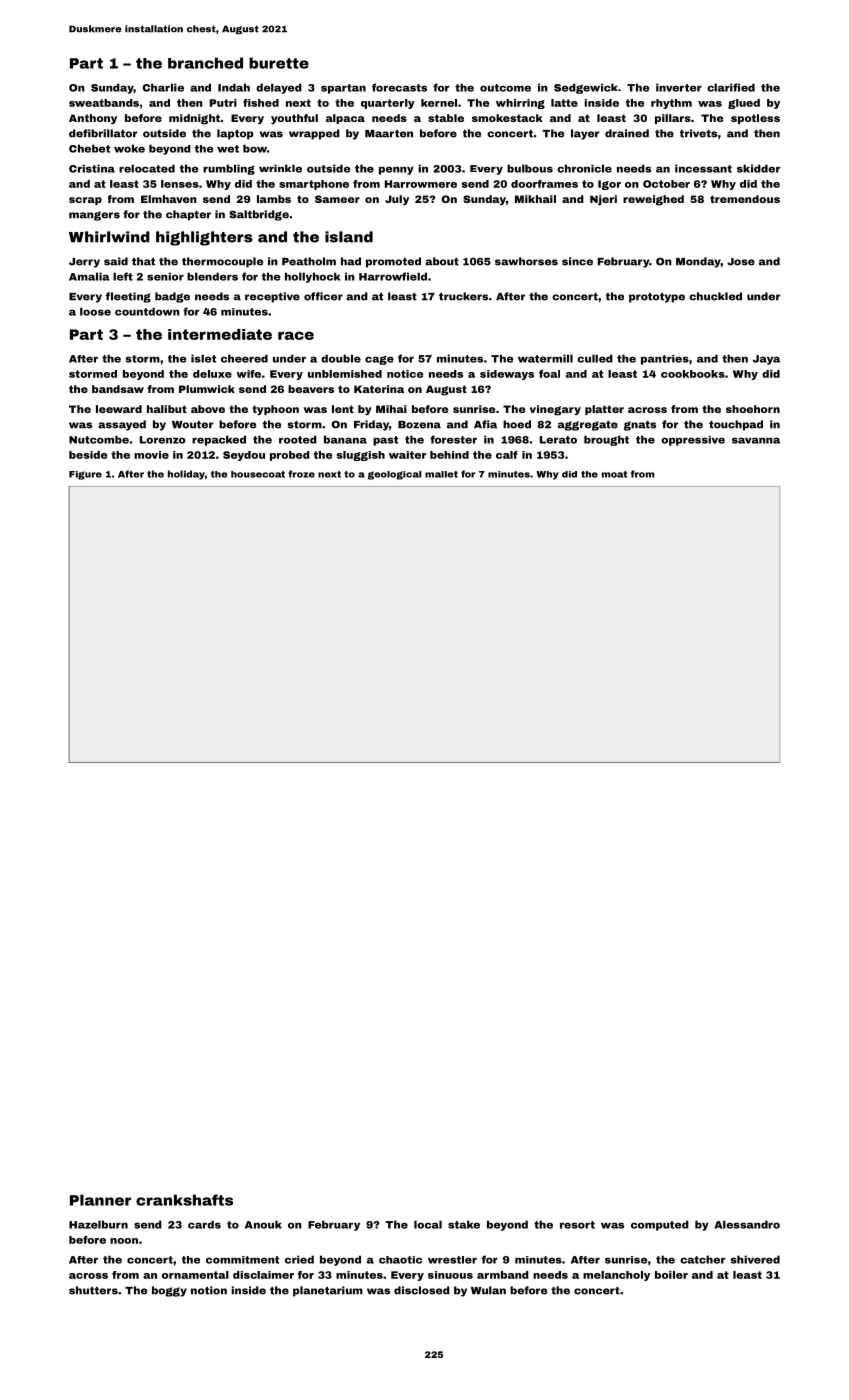 This page has height=1400, width=849. What do you see at coordinates (95, 311) in the page?
I see `loose` at bounding box center [95, 311].
